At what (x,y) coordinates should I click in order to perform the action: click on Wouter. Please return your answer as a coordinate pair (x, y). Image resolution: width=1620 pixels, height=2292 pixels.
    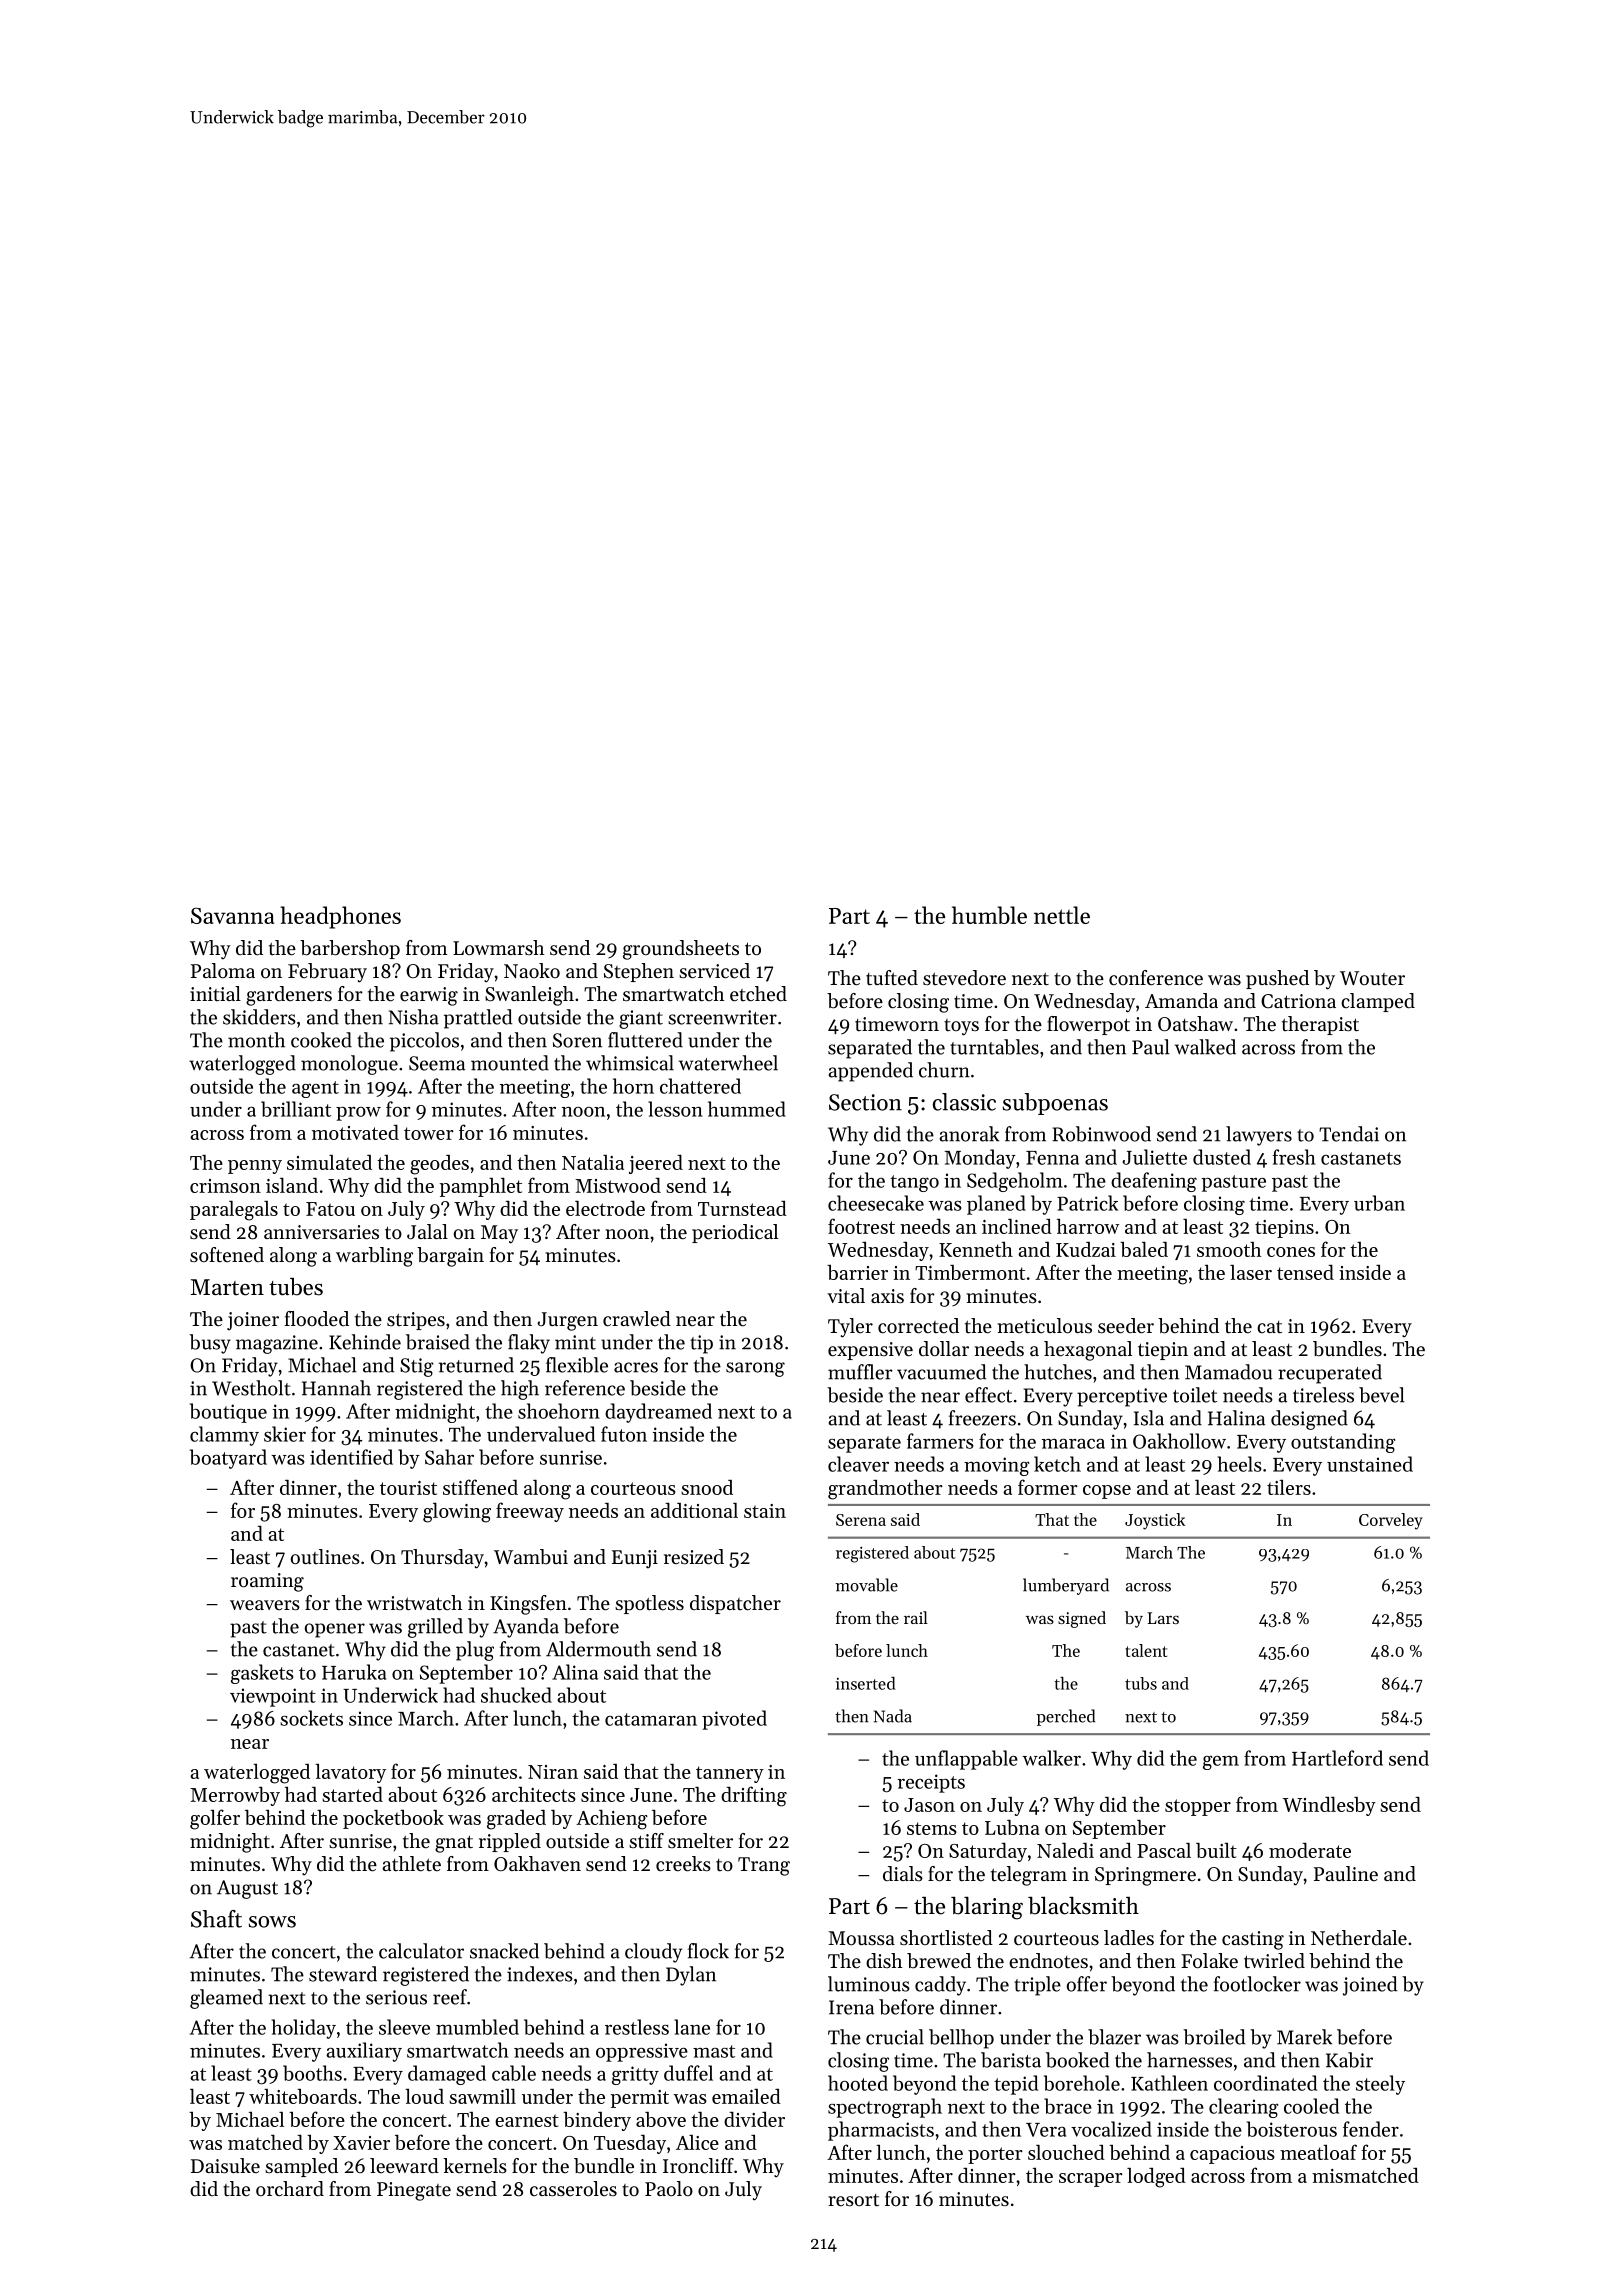
    Looking at the image, I should click on (1372, 978).
